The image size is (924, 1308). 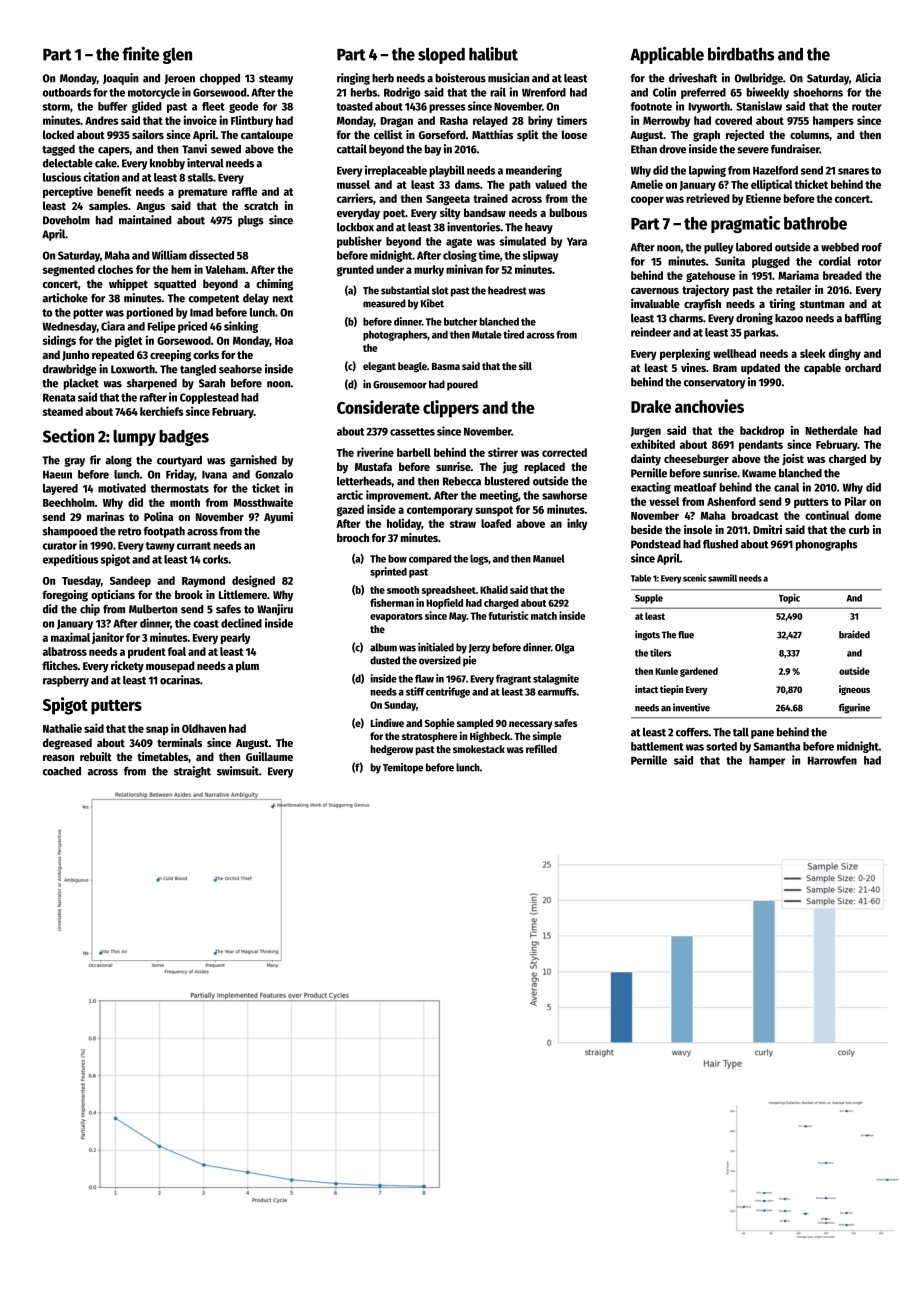 I want to click on glen, so click(x=177, y=56).
